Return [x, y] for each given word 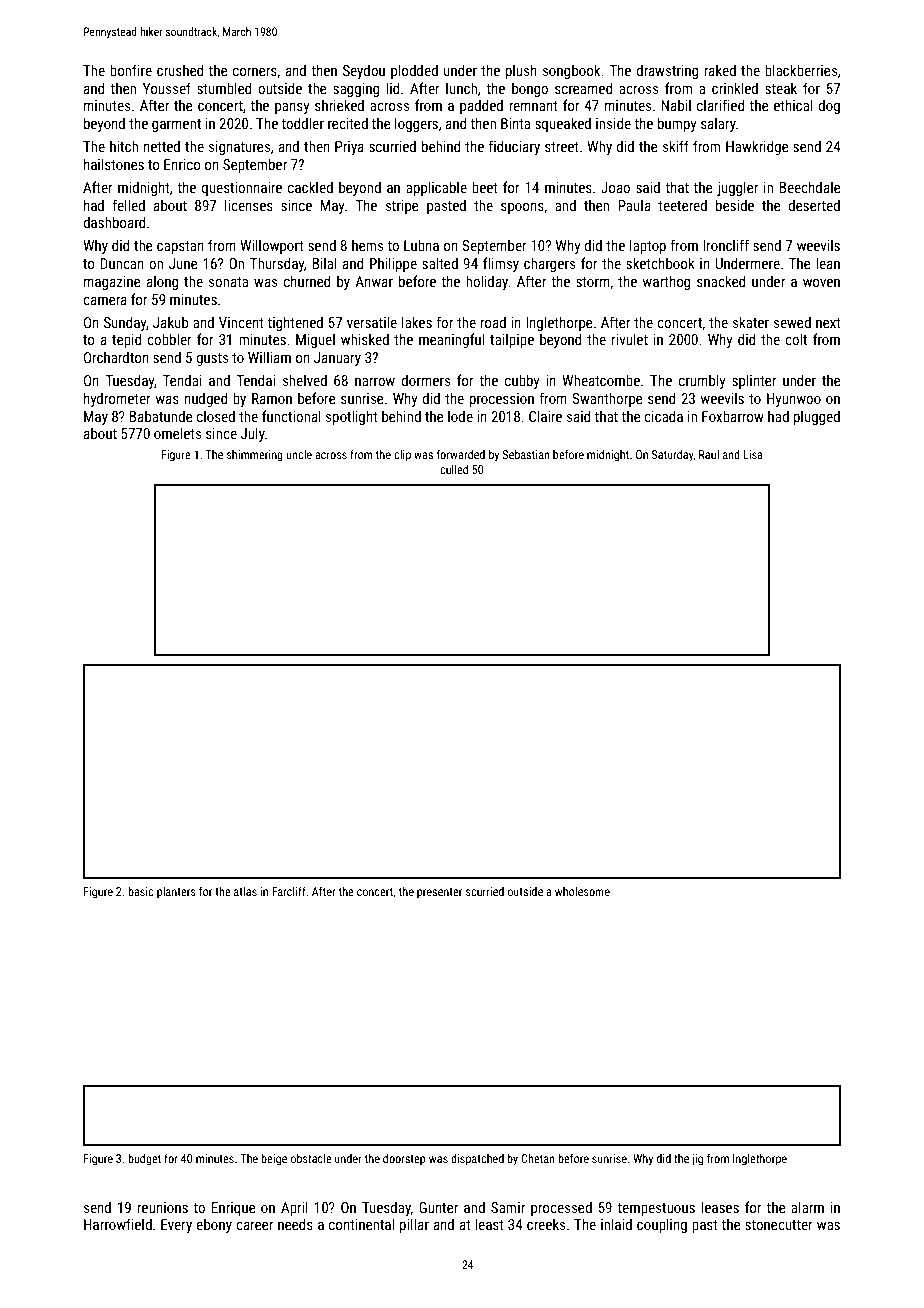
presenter [439, 893]
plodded [414, 71]
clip [402, 456]
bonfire [131, 70]
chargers [549, 264]
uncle [299, 454]
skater [751, 322]
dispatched [477, 1160]
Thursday [277, 264]
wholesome [582, 891]
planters [176, 893]
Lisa [753, 454]
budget [144, 1160]
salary [718, 124]
